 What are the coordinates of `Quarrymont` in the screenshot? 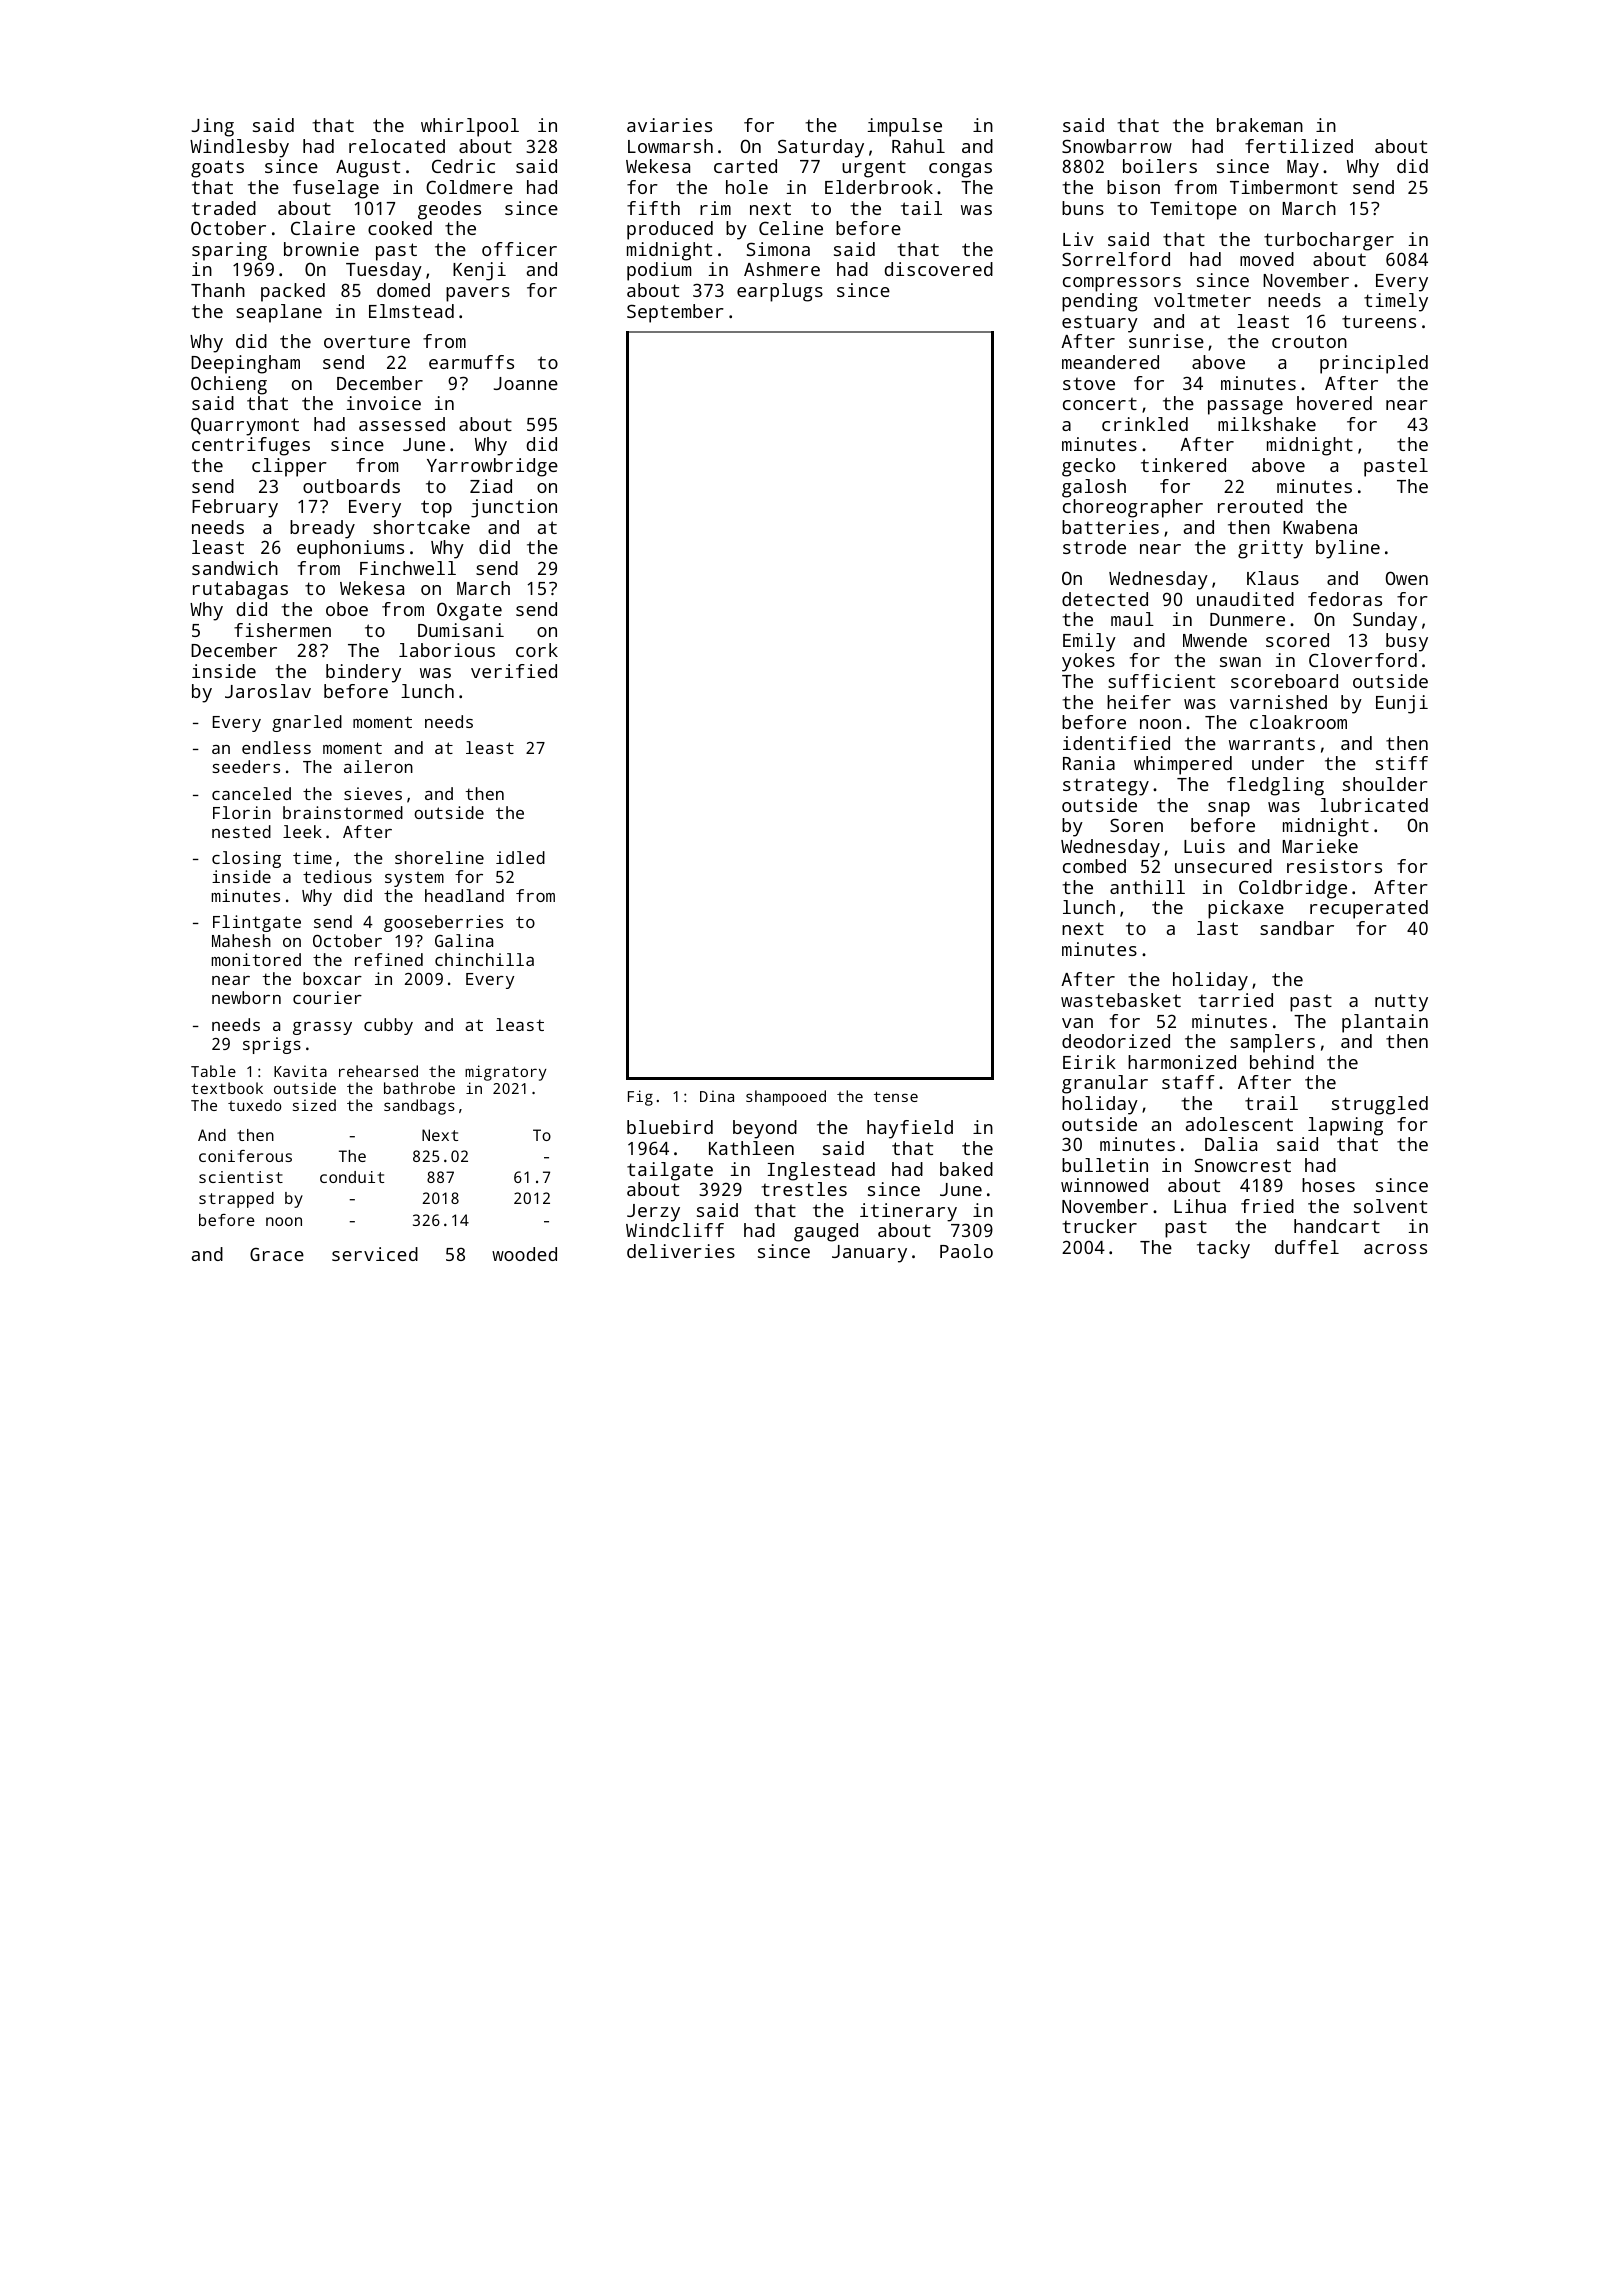 It's located at (245, 426).
